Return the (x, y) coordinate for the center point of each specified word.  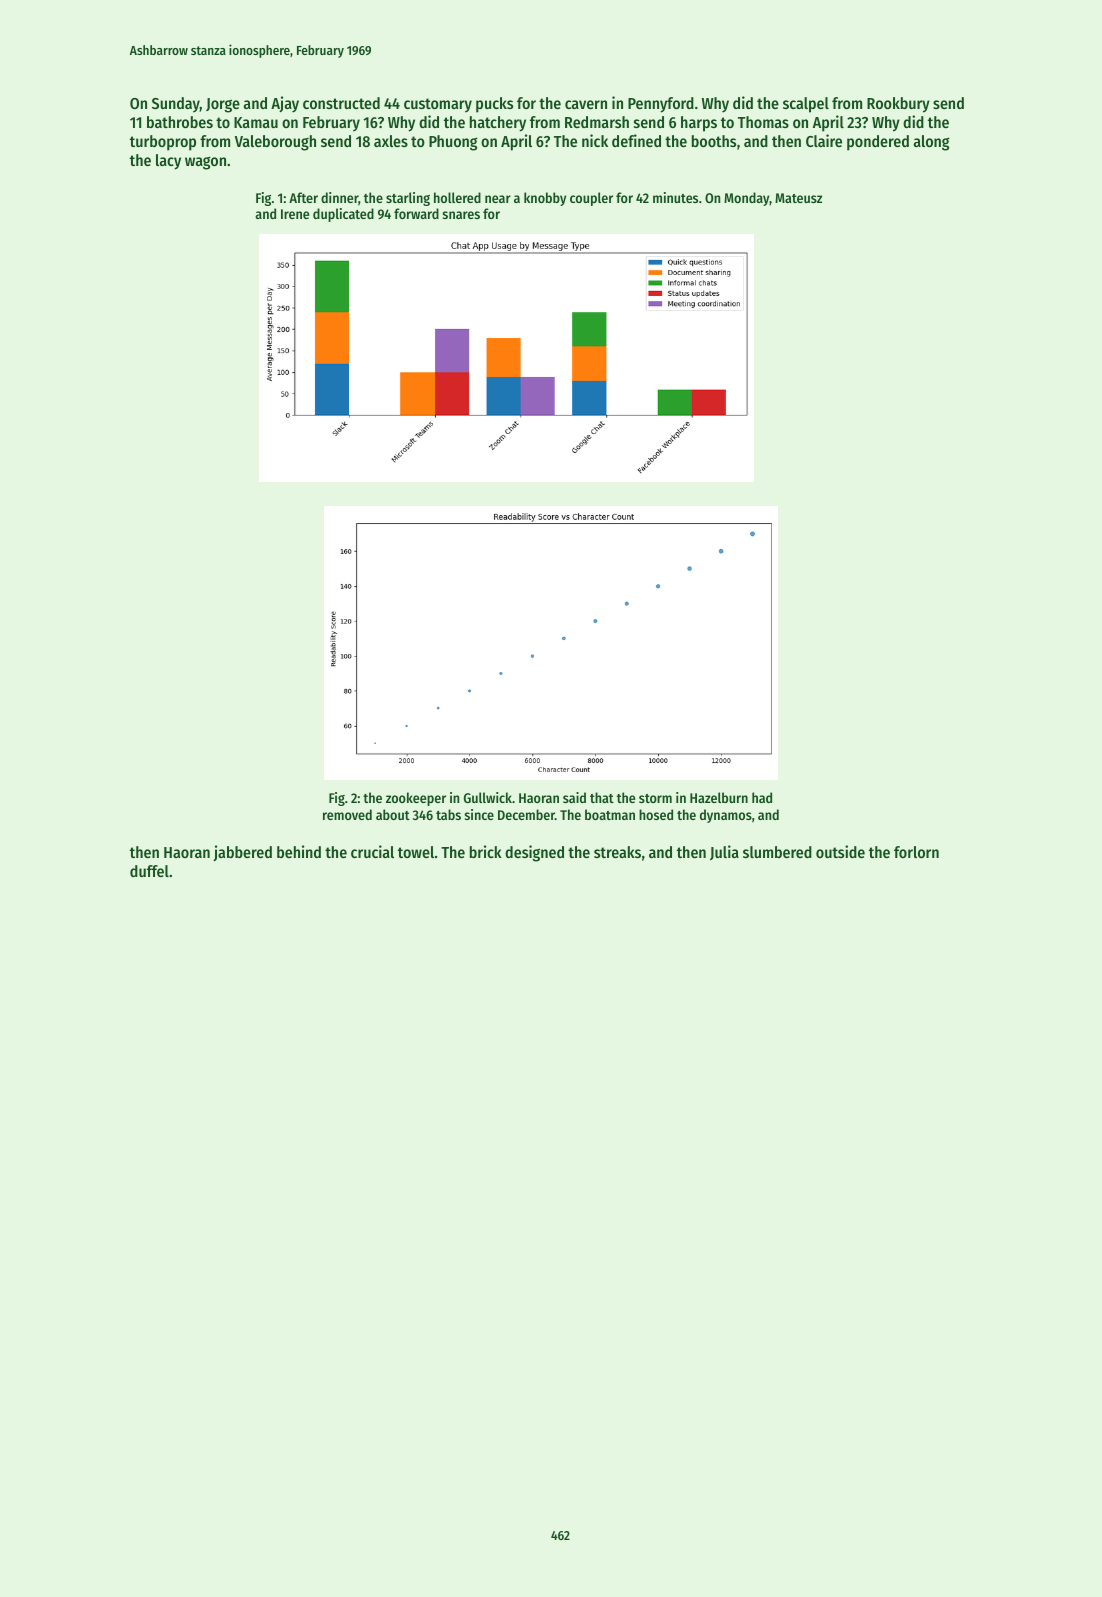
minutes (675, 197)
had (762, 797)
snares (461, 215)
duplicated (343, 215)
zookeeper (416, 799)
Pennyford (661, 105)
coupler (591, 199)
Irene (295, 214)
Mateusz (798, 198)
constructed (341, 103)
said (574, 797)
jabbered (242, 853)
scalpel (806, 105)
